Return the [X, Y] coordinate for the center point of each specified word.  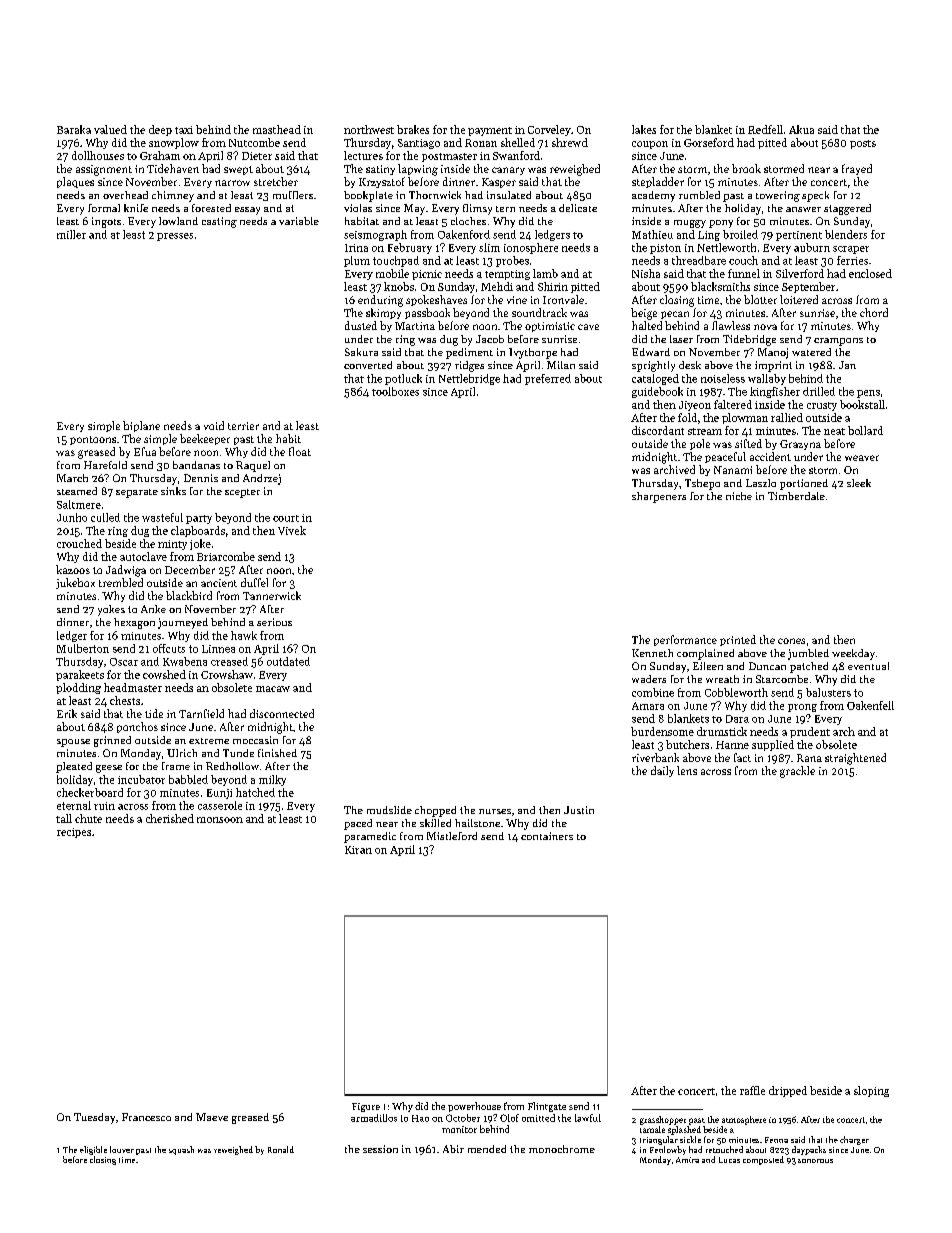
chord [874, 312]
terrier [243, 426]
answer [803, 209]
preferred [548, 379]
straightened [855, 759]
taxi [184, 130]
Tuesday [94, 1118]
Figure [366, 1107]
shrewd [570, 142]
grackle [797, 772]
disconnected [282, 713]
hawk [244, 635]
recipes [74, 833]
